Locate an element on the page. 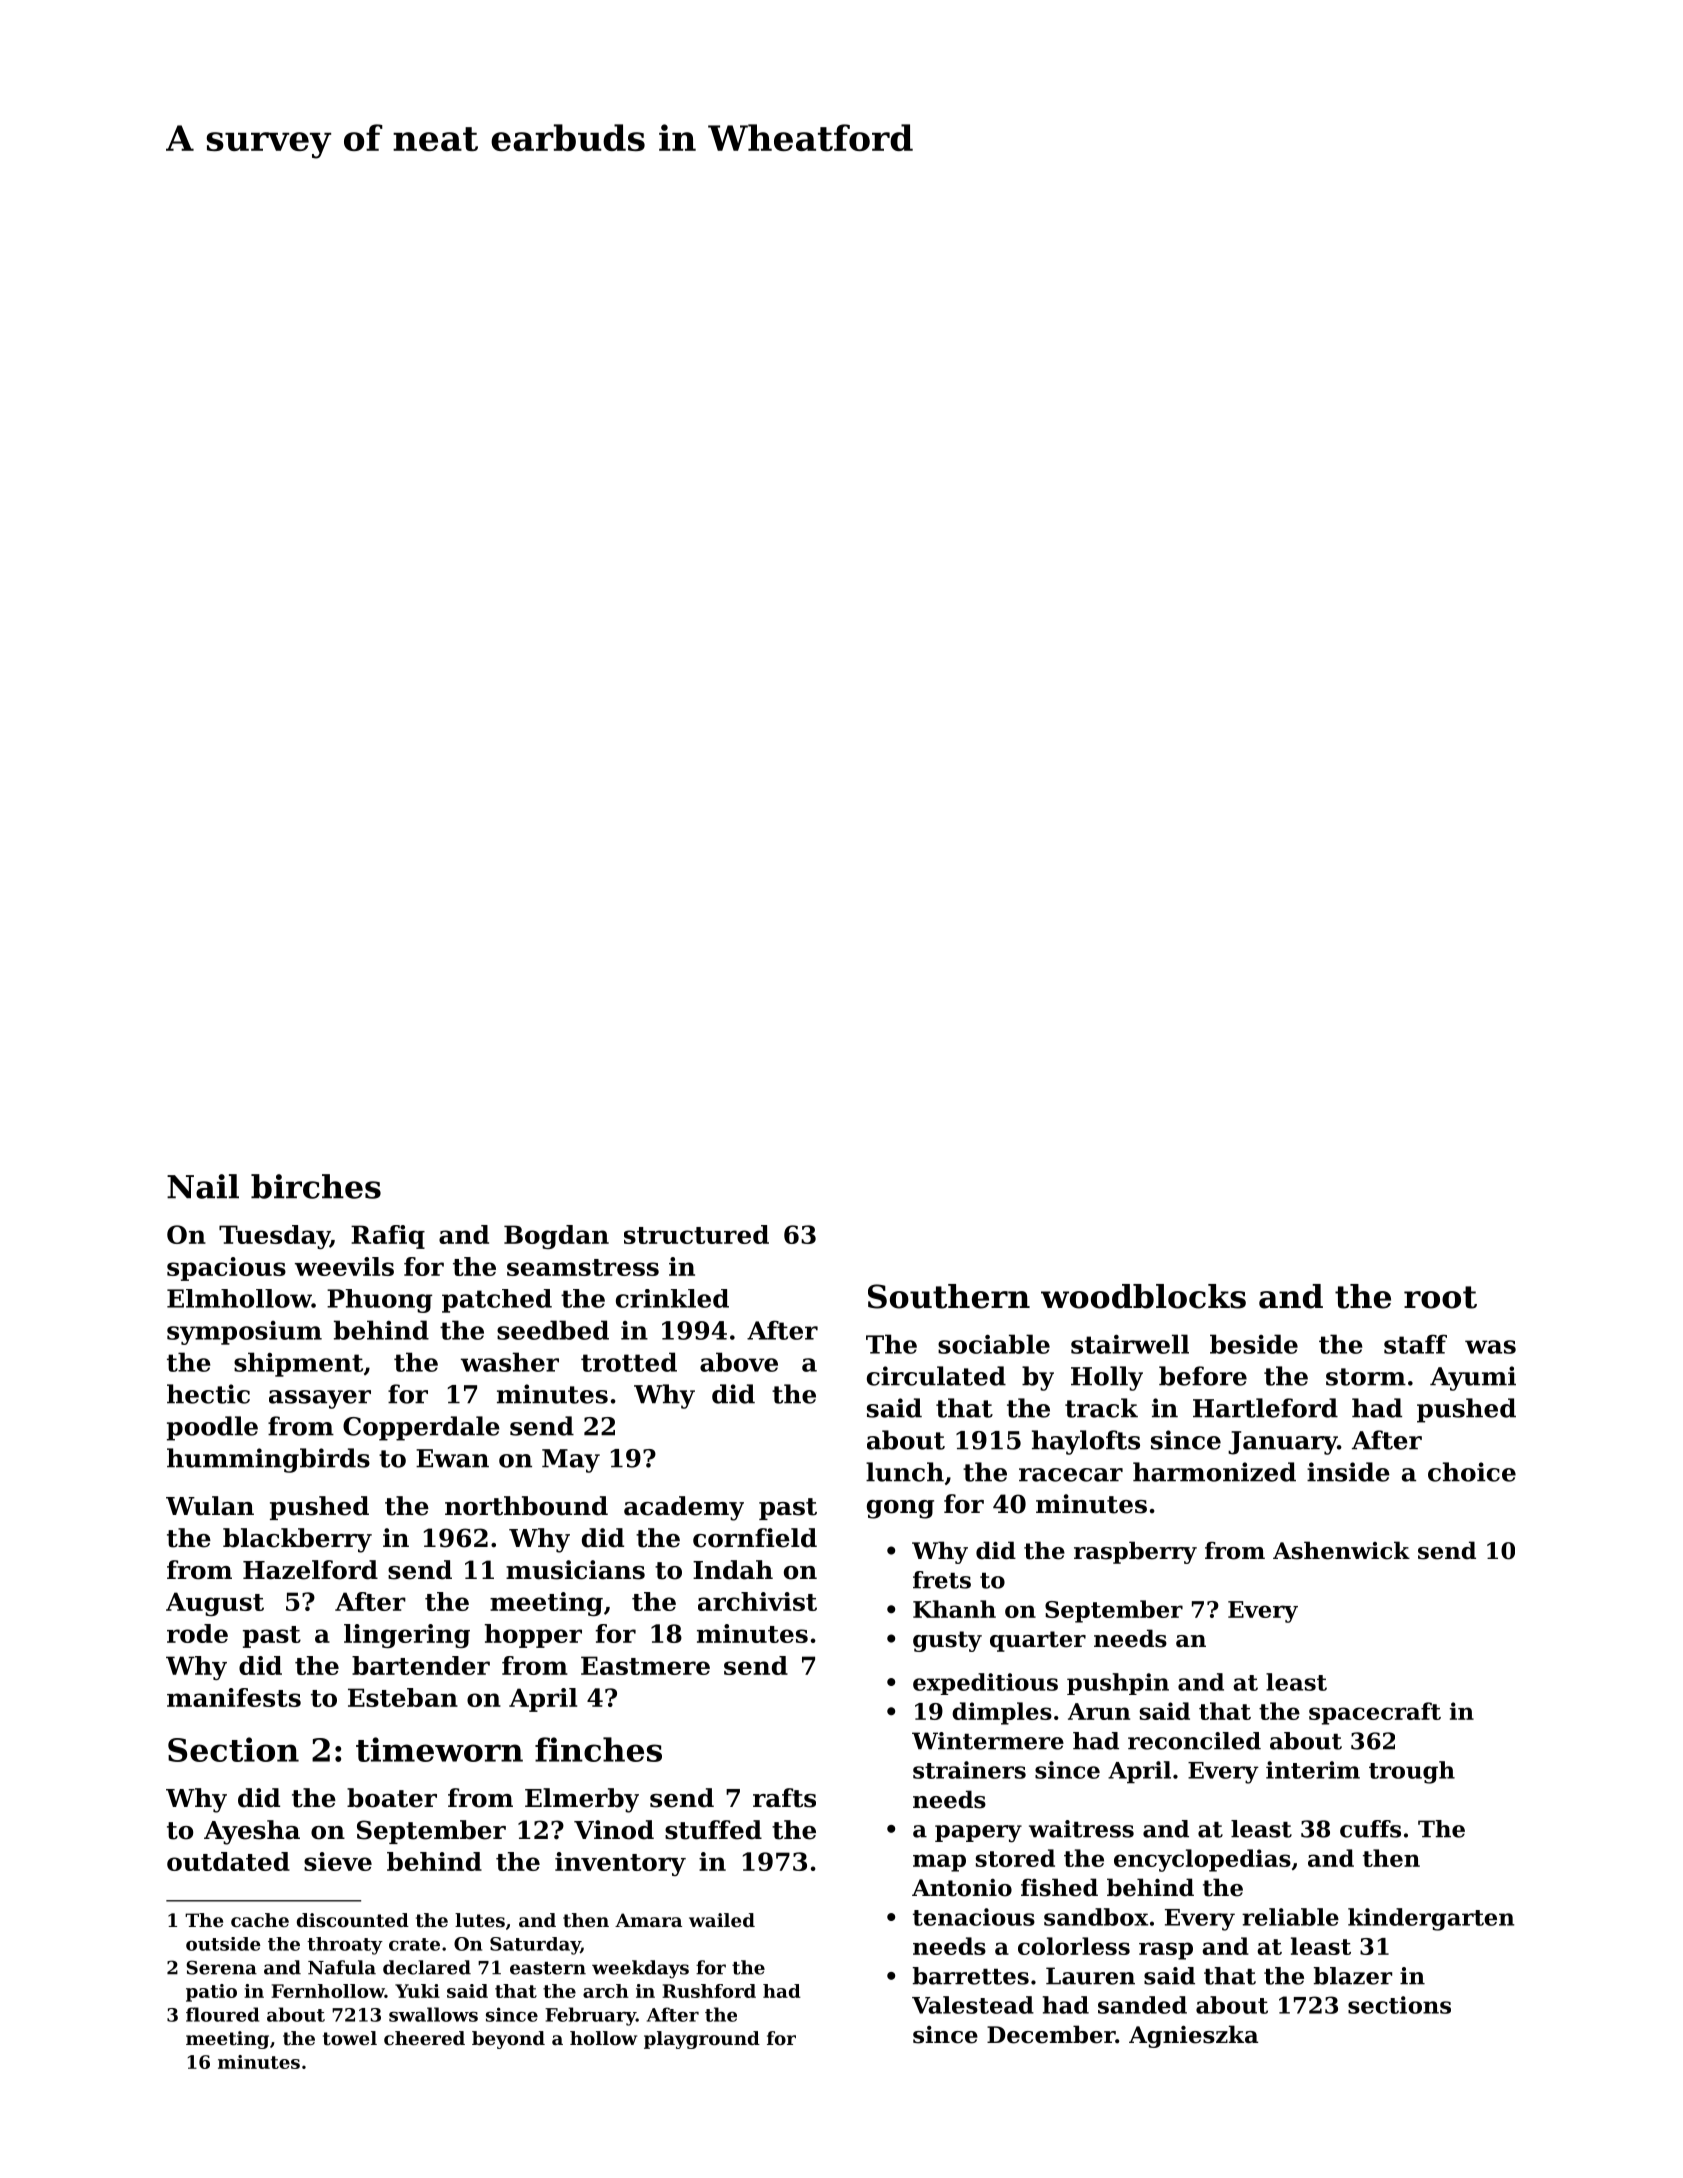  birches is located at coordinates (316, 1186).
